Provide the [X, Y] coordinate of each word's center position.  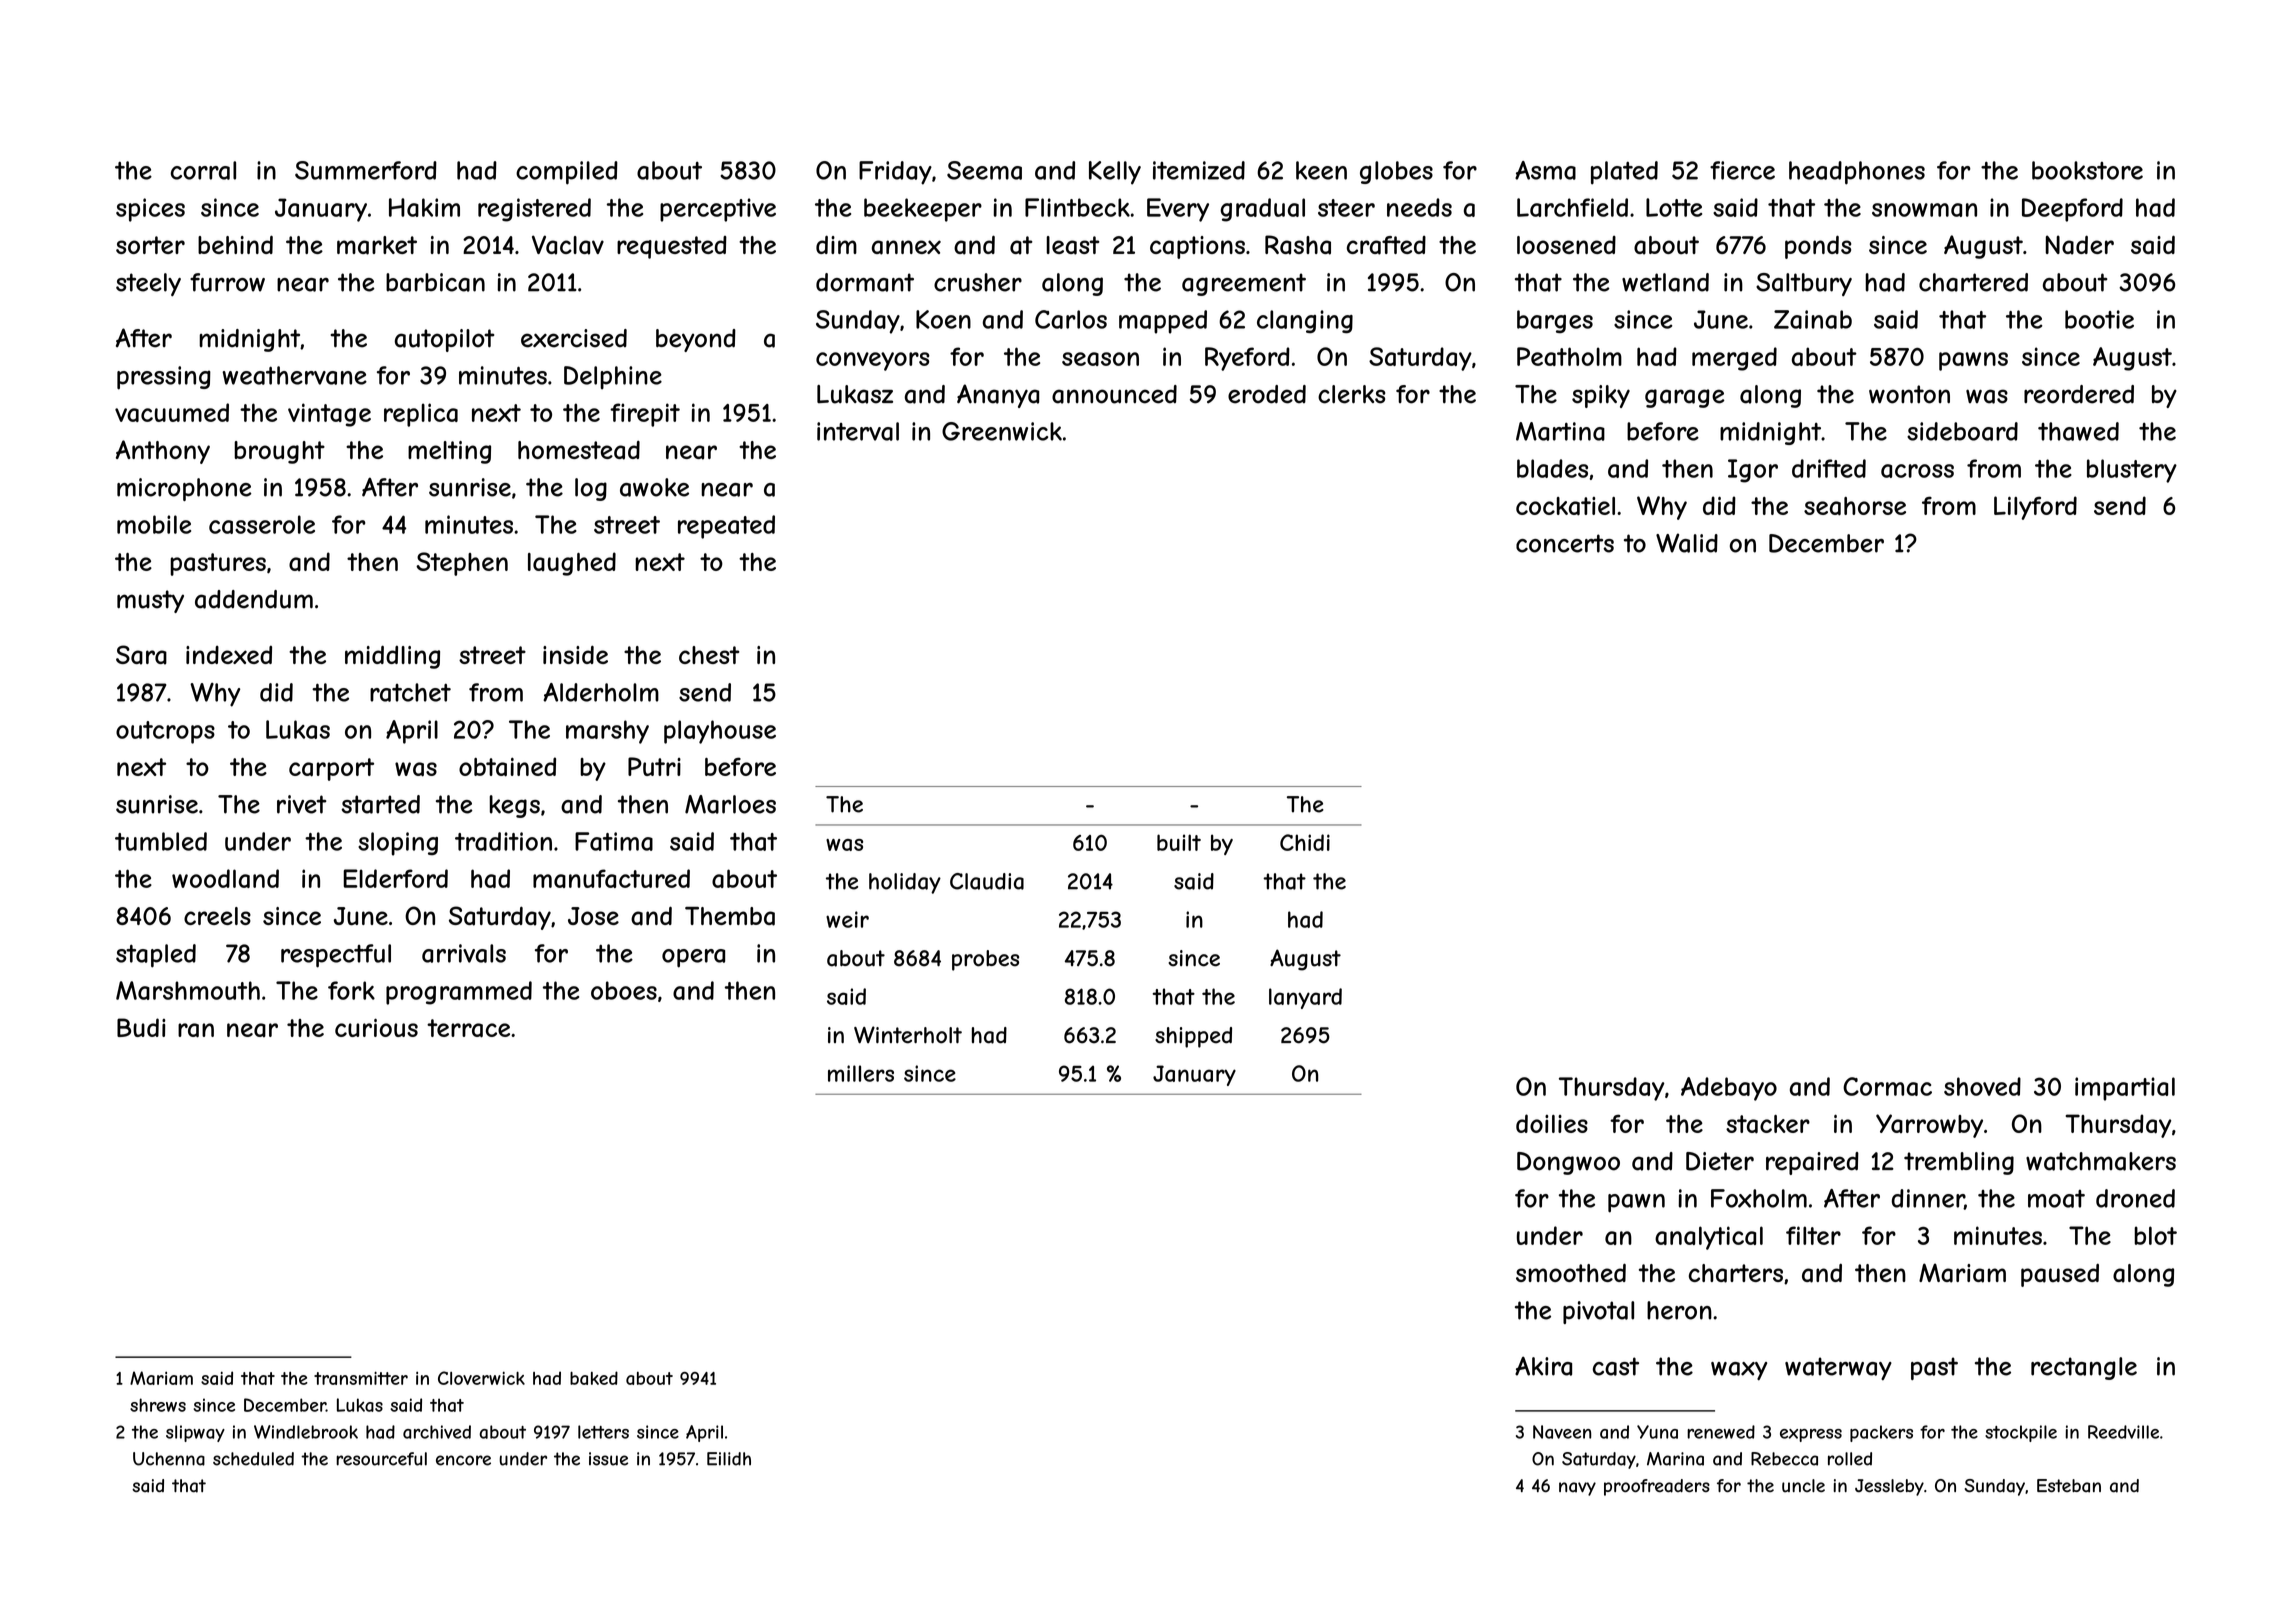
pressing [164, 378]
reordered [2079, 394]
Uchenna [169, 1459]
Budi [141, 1027]
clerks [1351, 394]
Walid [1687, 543]
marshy [607, 732]
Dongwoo [1568, 1163]
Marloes [730, 804]
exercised [574, 338]
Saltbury [1804, 284]
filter [1813, 1235]
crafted [1386, 245]
